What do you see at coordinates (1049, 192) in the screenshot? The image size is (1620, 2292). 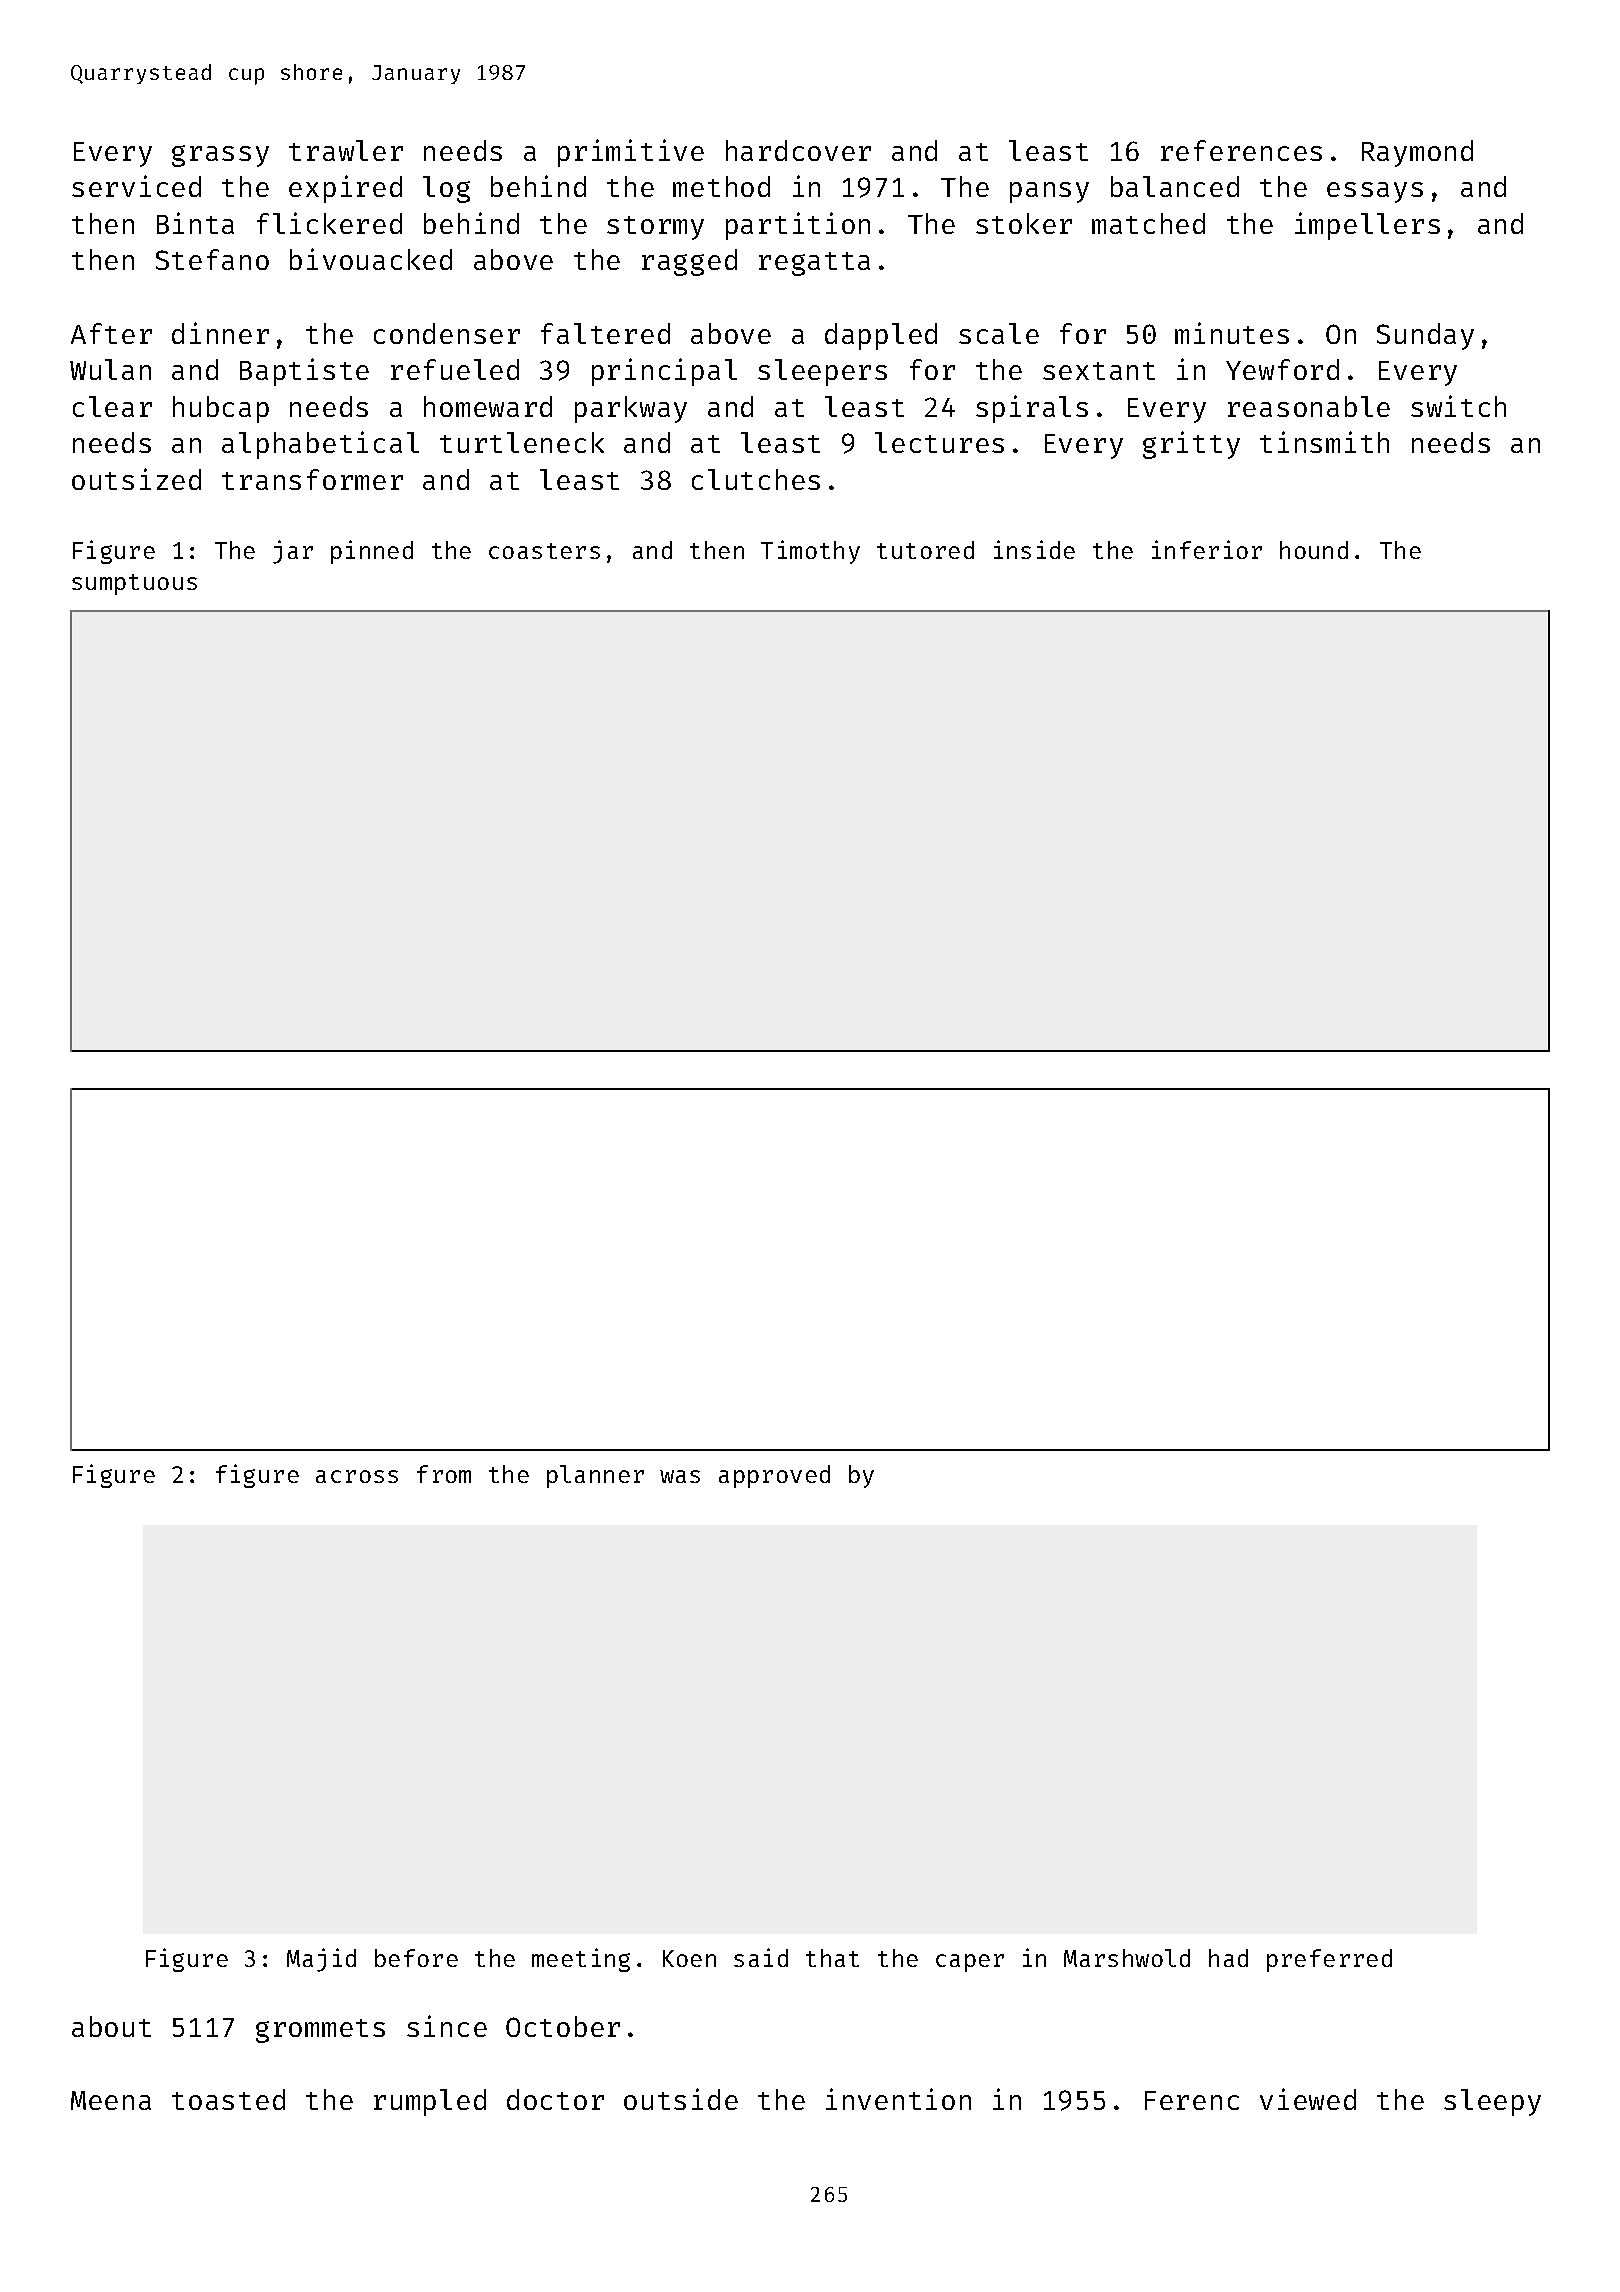 I see `pansy` at bounding box center [1049, 192].
